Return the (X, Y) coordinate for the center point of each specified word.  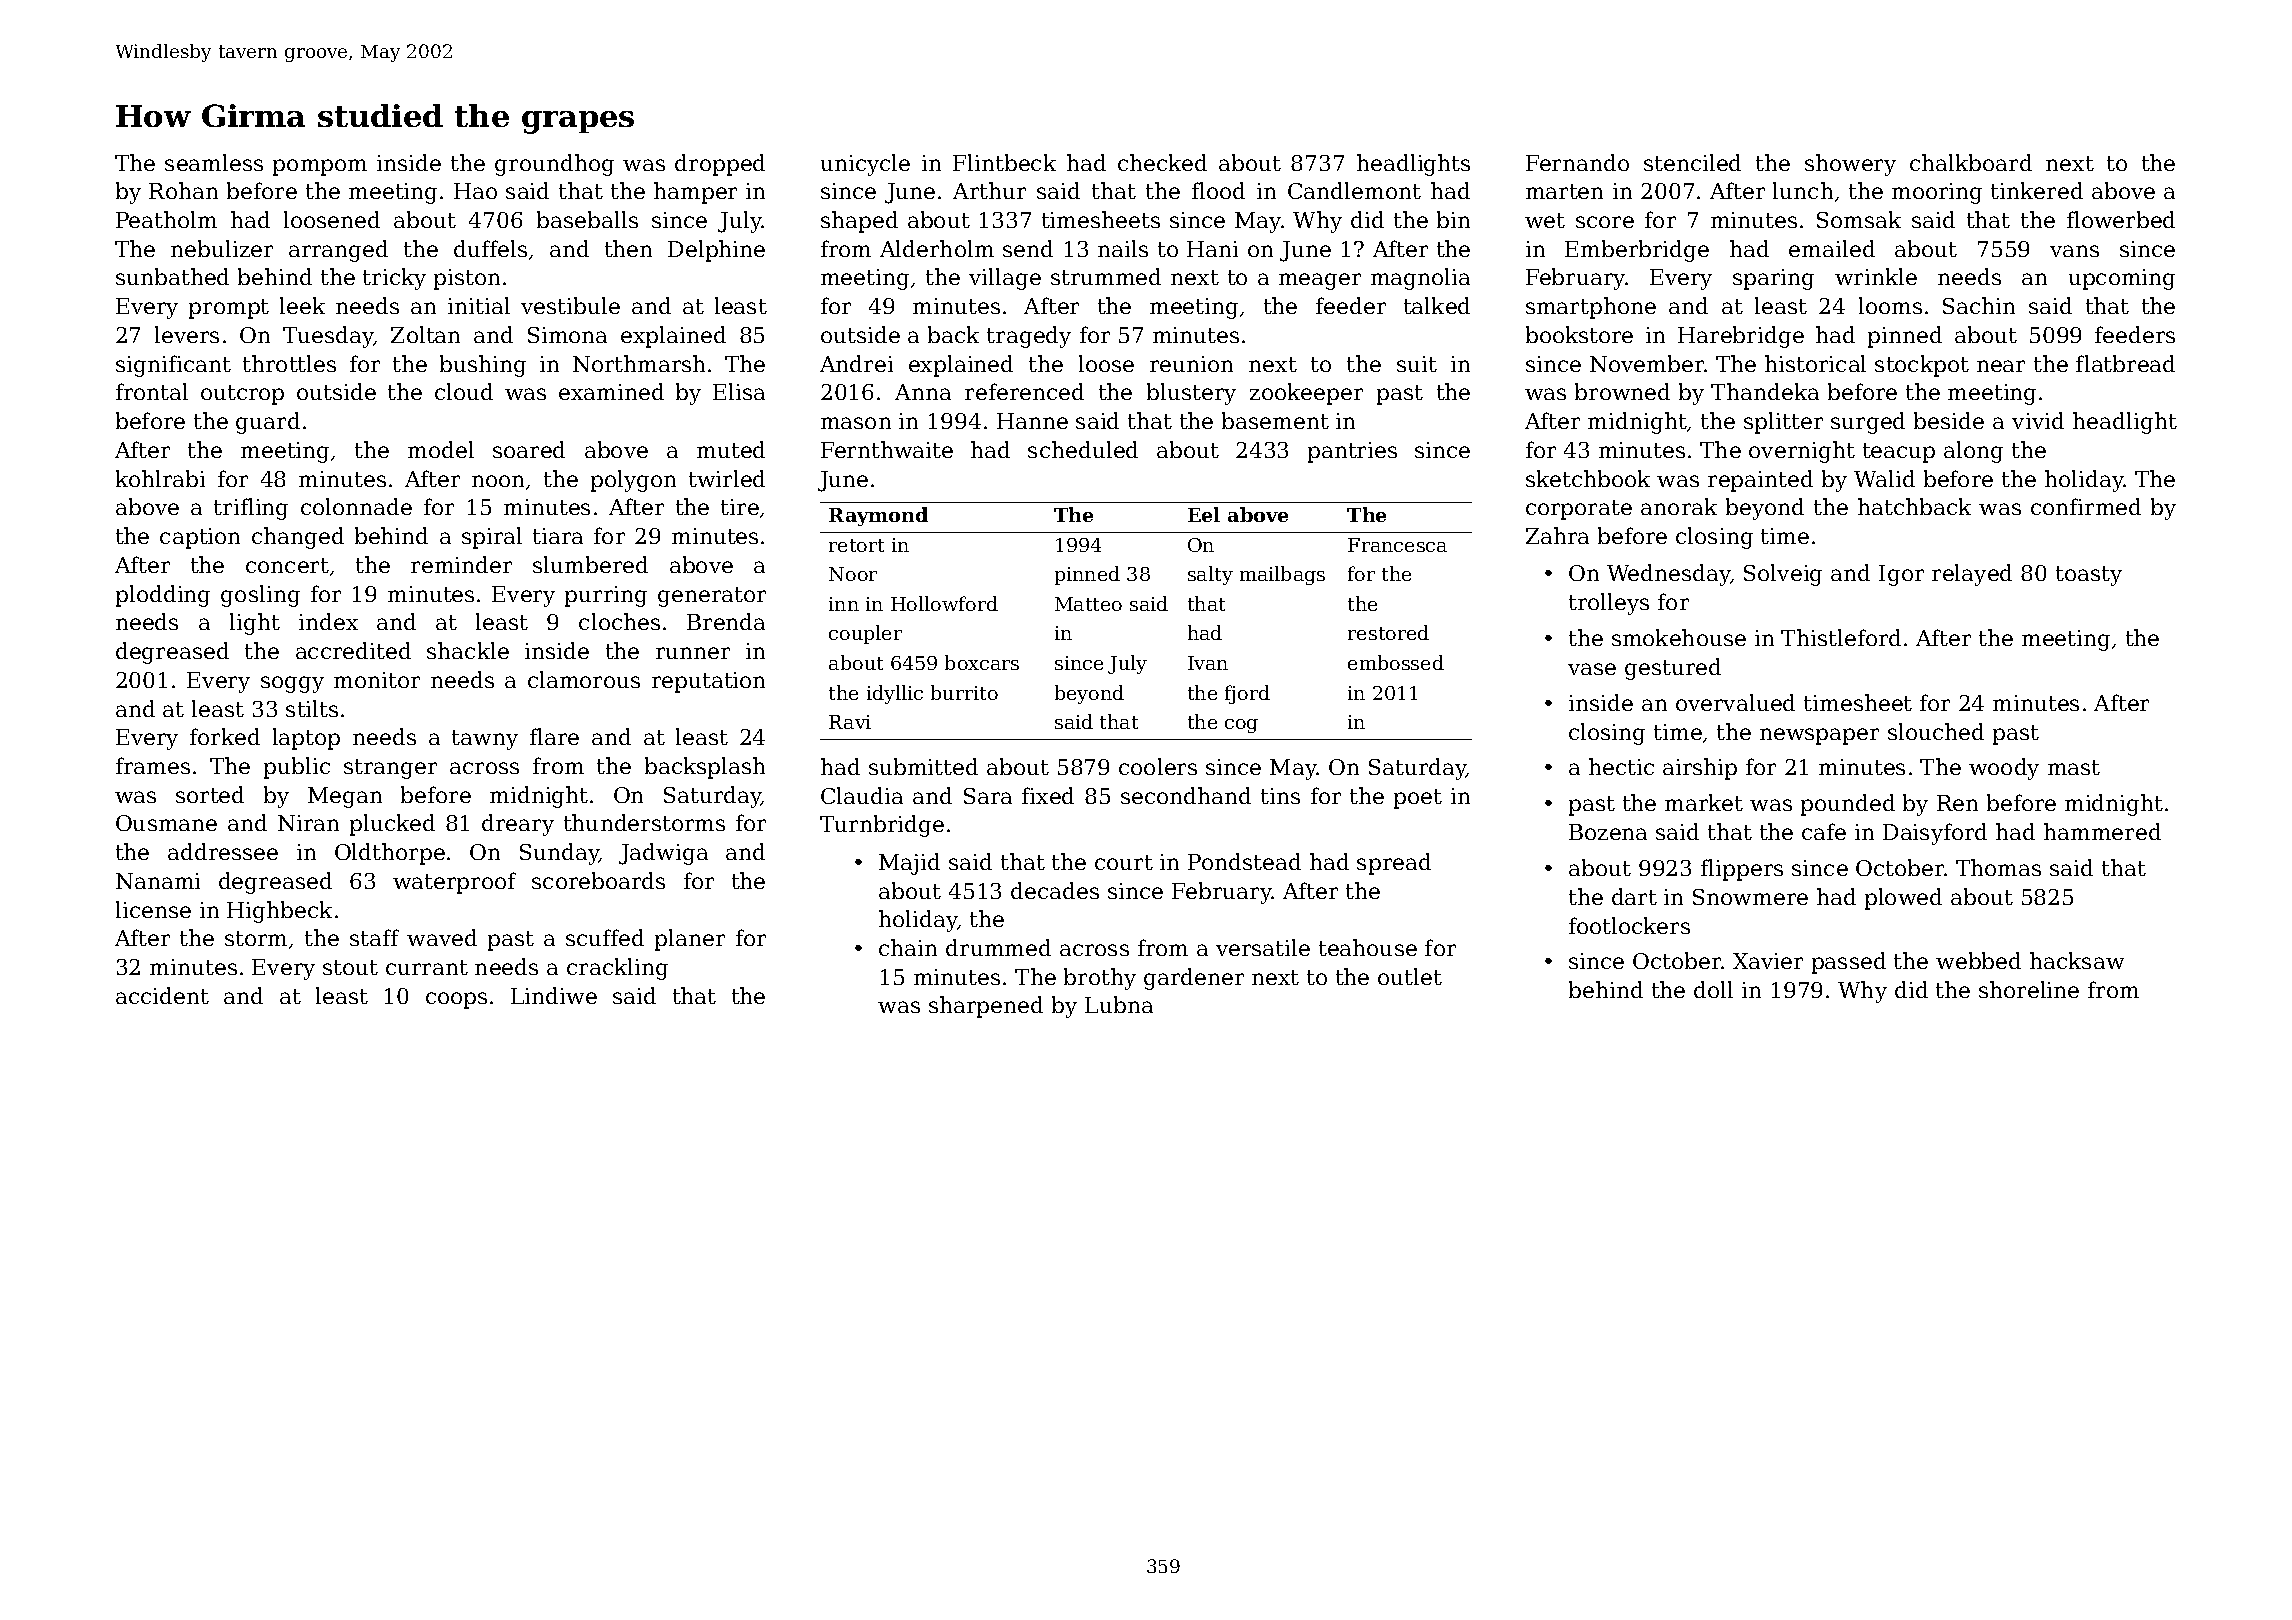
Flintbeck (1004, 162)
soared (529, 449)
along (1973, 452)
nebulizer (222, 248)
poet (1418, 799)
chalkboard (1971, 162)
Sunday (559, 854)
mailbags (1282, 575)
